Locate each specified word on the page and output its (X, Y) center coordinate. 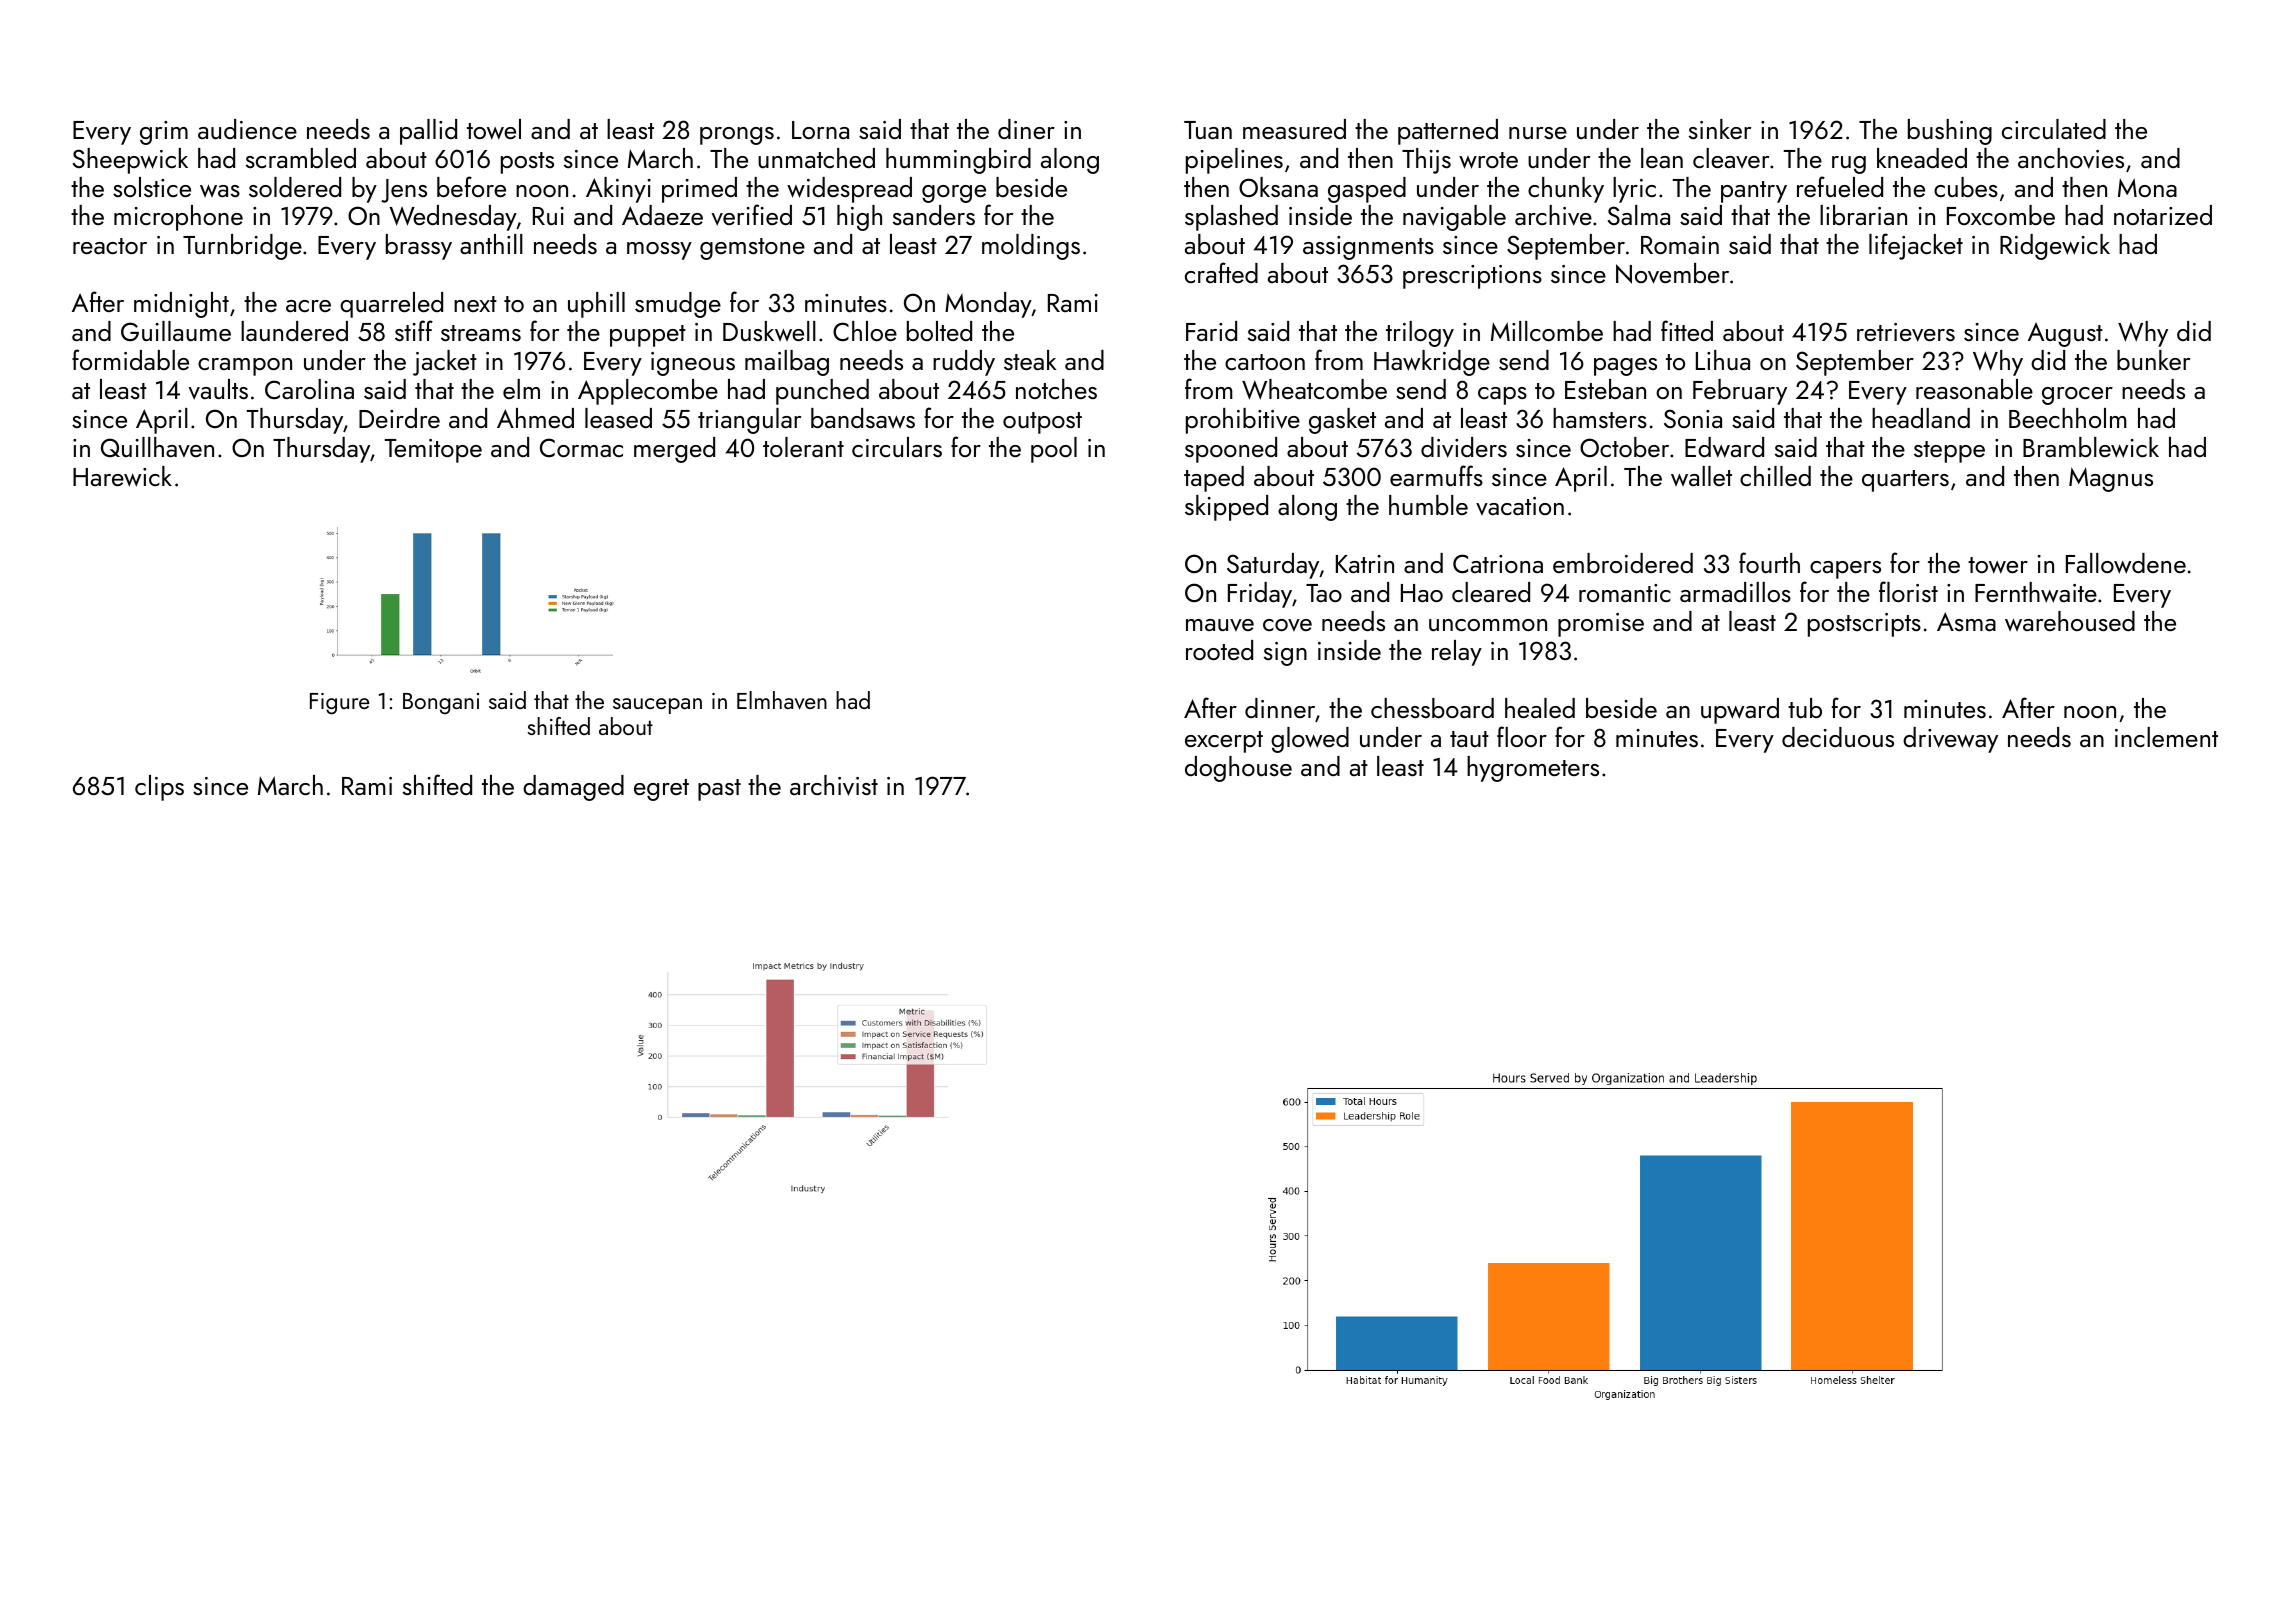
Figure (340, 704)
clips (159, 788)
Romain (1680, 245)
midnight (181, 305)
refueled (1840, 186)
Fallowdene (2126, 563)
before (471, 186)
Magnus (2111, 479)
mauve (1220, 625)
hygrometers (1533, 769)
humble (1428, 505)
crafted (1221, 272)
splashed (1231, 218)
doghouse (1238, 769)
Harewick (122, 476)
